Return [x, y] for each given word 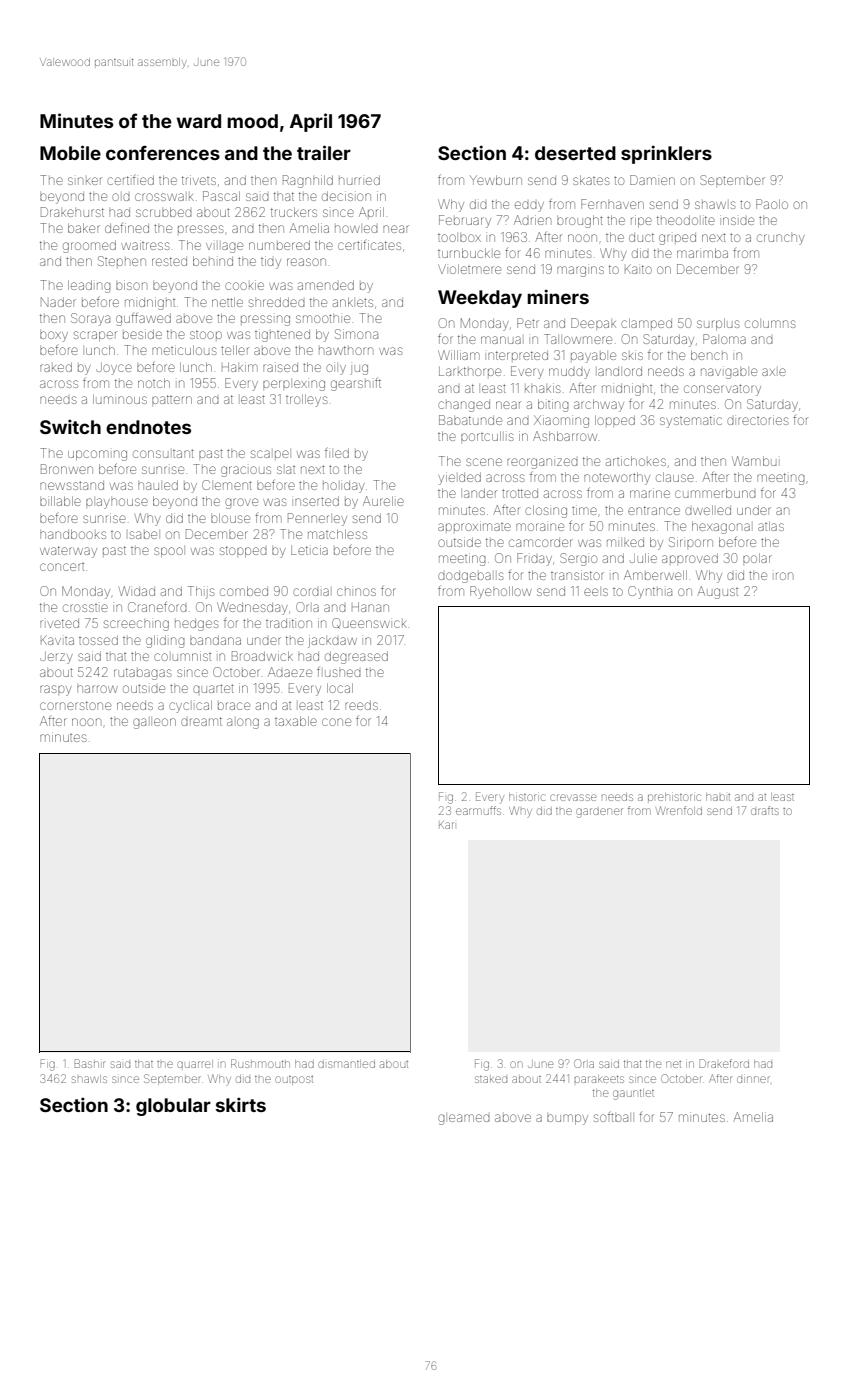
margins [580, 271]
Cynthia [650, 592]
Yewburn [496, 180]
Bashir [90, 1063]
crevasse [573, 797]
